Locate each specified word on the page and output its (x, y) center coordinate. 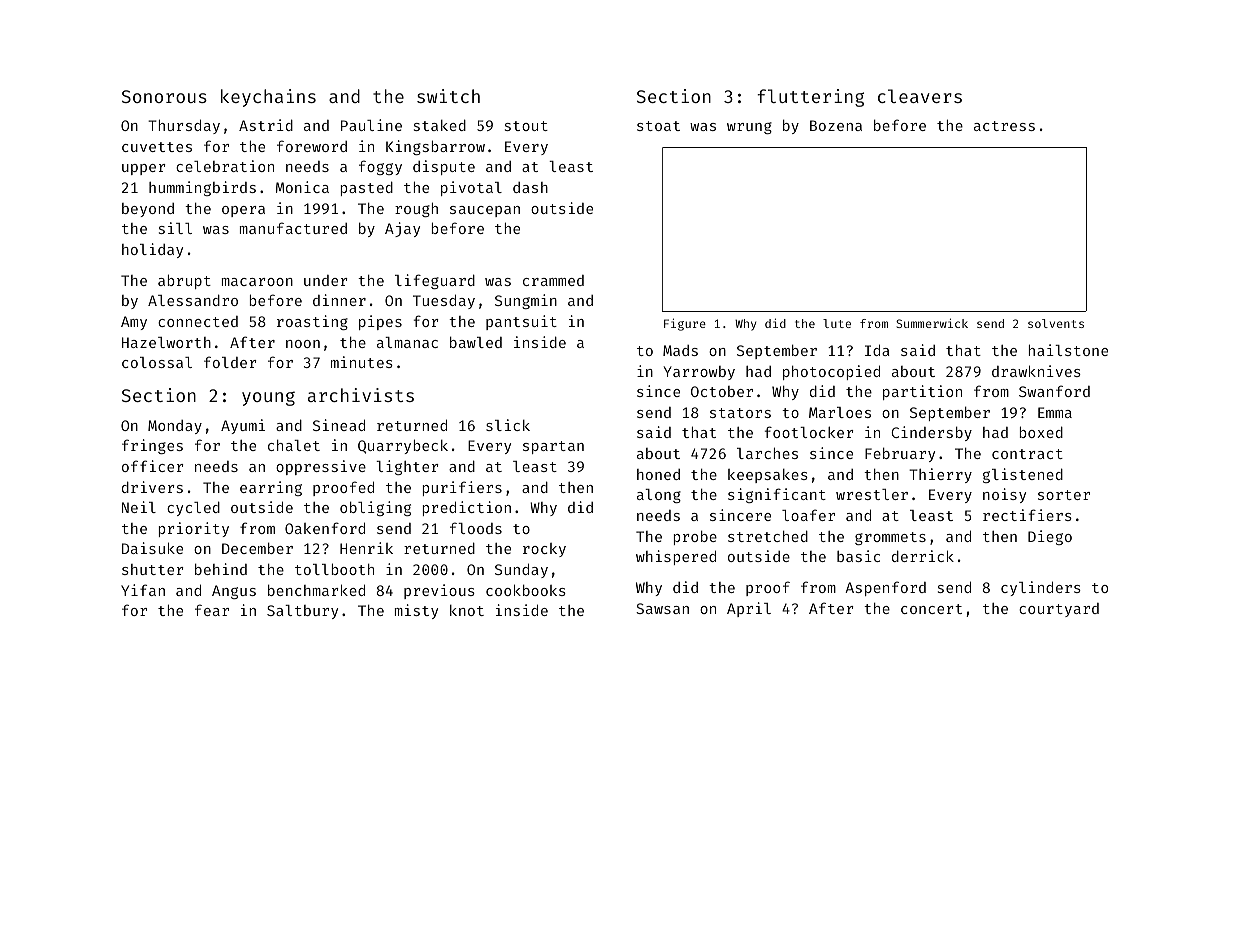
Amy (134, 323)
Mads (680, 350)
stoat (658, 126)
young (268, 398)
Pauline (371, 125)
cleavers (920, 96)
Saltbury (302, 612)
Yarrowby (699, 373)
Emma (1055, 412)
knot (467, 610)
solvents (1056, 323)
